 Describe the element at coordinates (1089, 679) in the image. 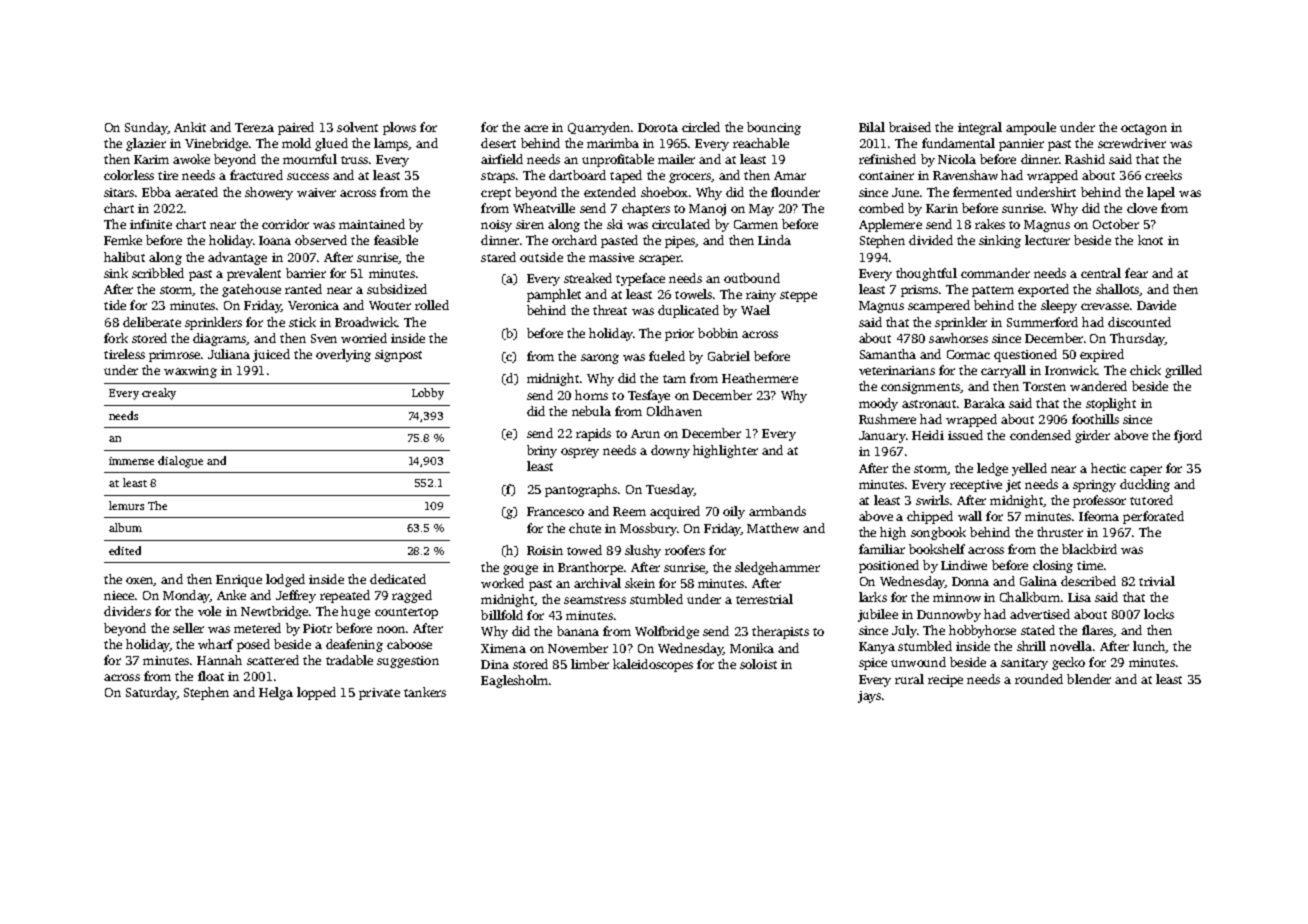

I see `blender` at that location.
